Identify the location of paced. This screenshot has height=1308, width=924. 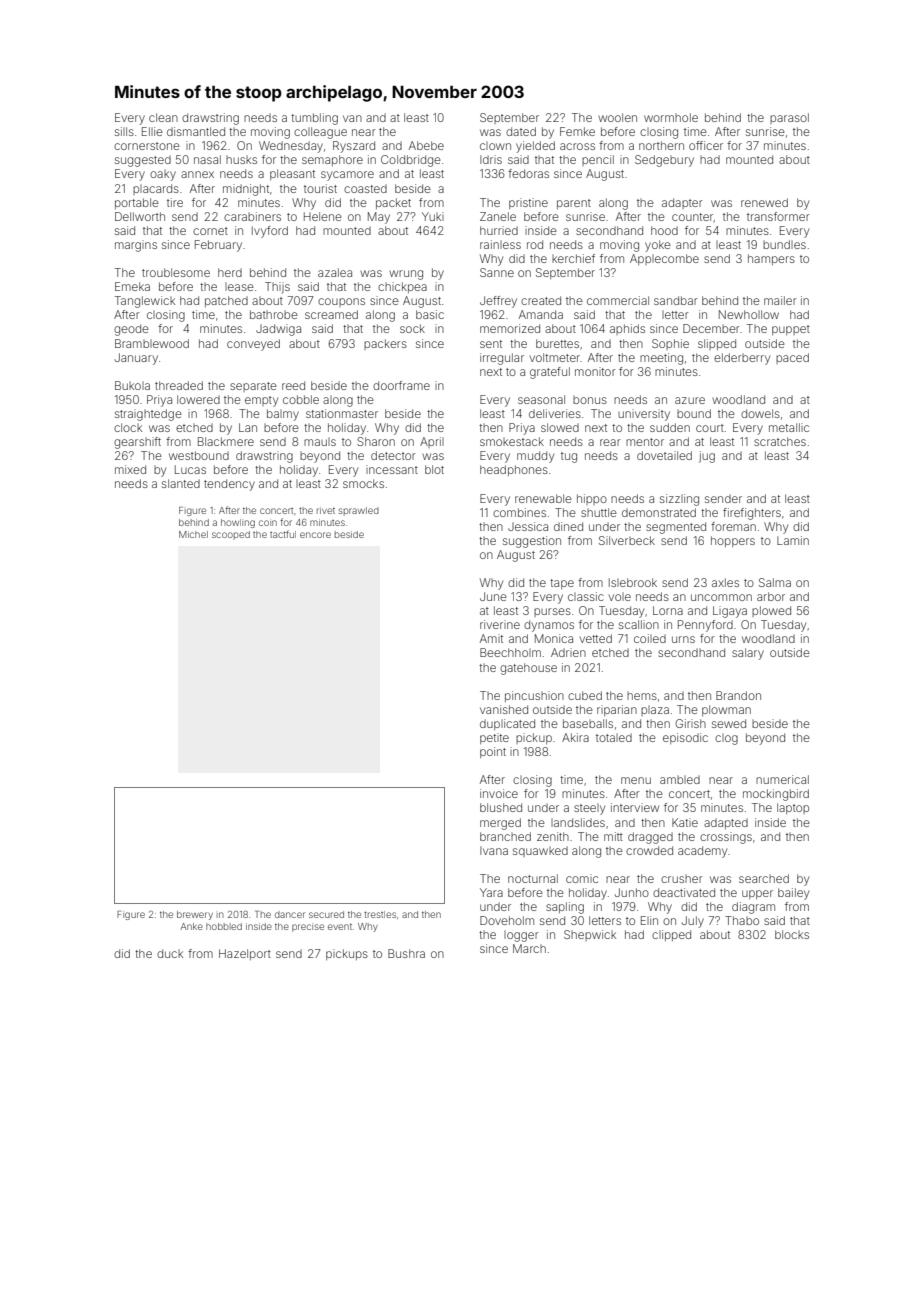
(792, 358).
